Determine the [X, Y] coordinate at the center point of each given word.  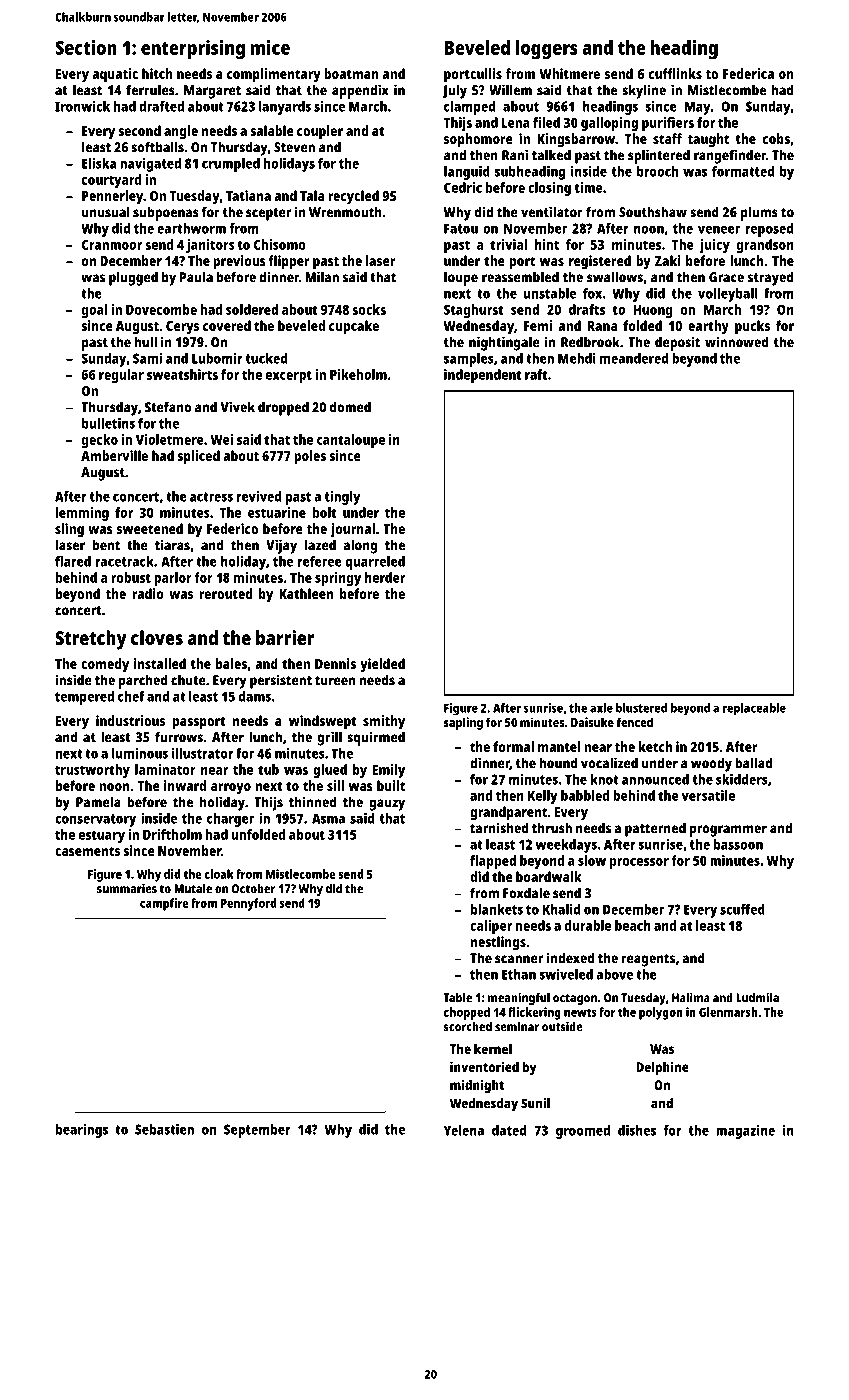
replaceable [754, 709]
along [360, 546]
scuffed [742, 909]
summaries [127, 888]
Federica [748, 73]
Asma [328, 818]
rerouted [226, 593]
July [454, 91]
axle [601, 708]
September [257, 1131]
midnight [477, 1086]
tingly [343, 498]
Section [86, 47]
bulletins [108, 423]
